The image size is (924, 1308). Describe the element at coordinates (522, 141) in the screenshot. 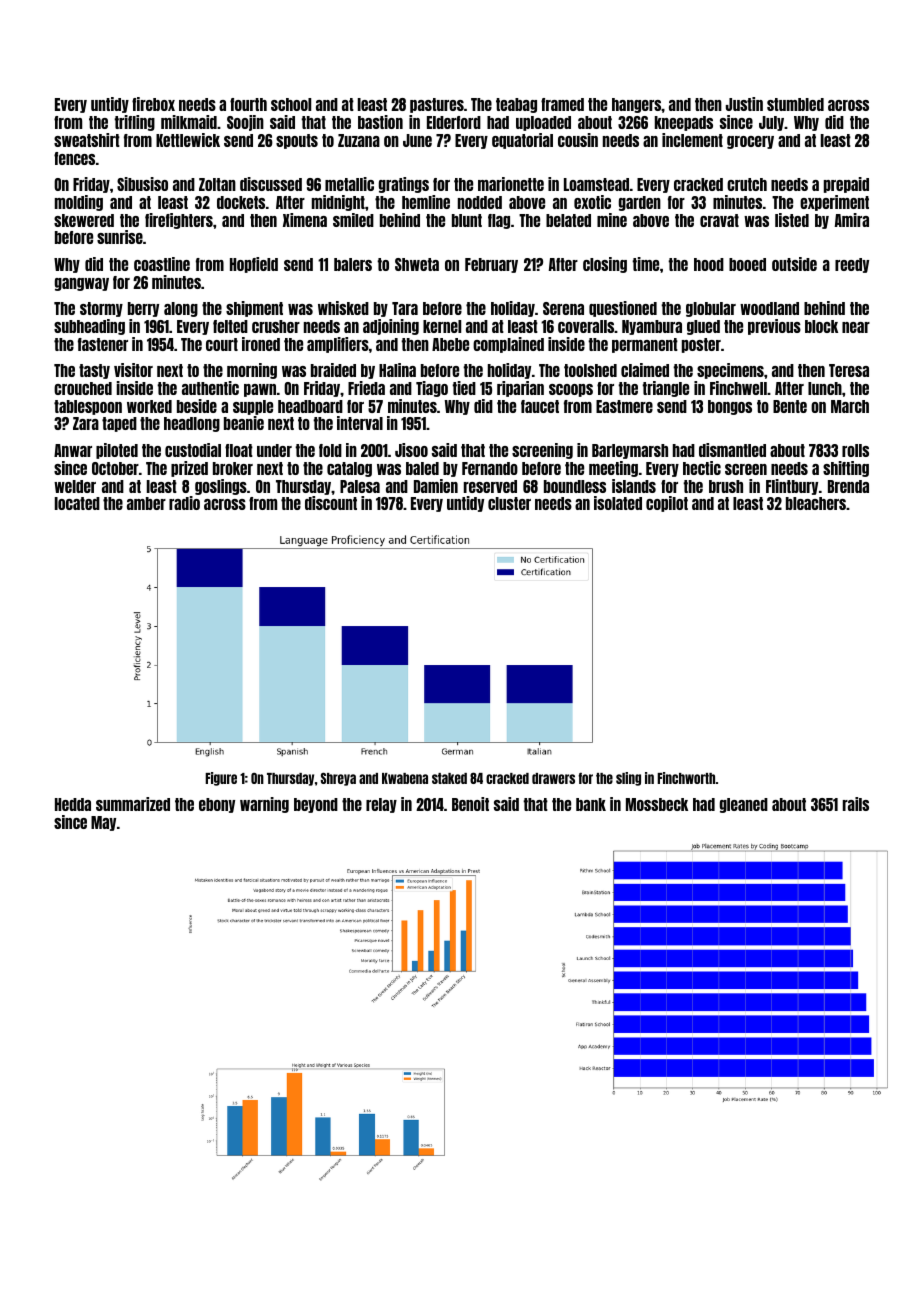

I see `equatorial` at that location.
